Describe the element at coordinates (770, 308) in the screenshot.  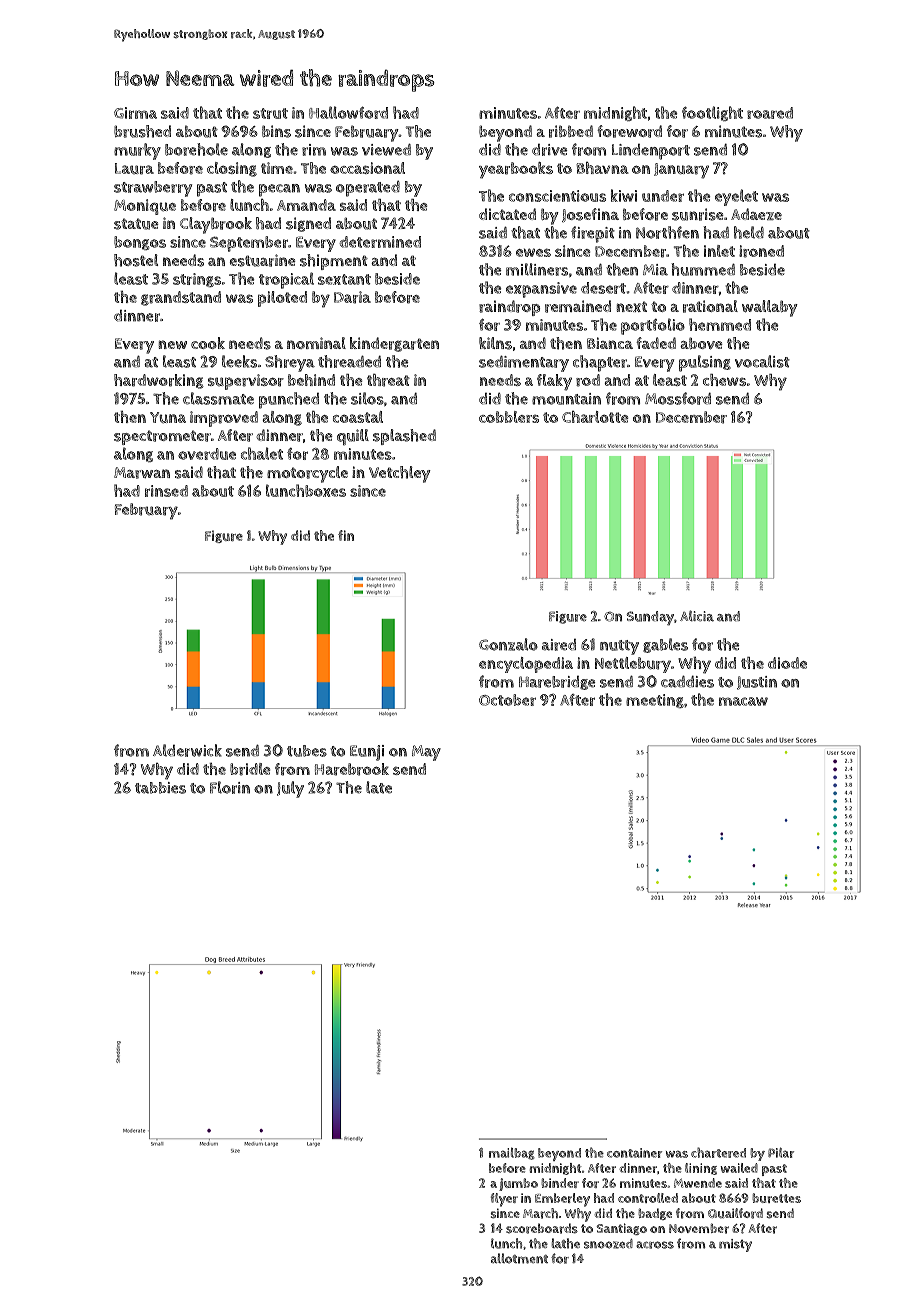
I see `wallaby` at that location.
